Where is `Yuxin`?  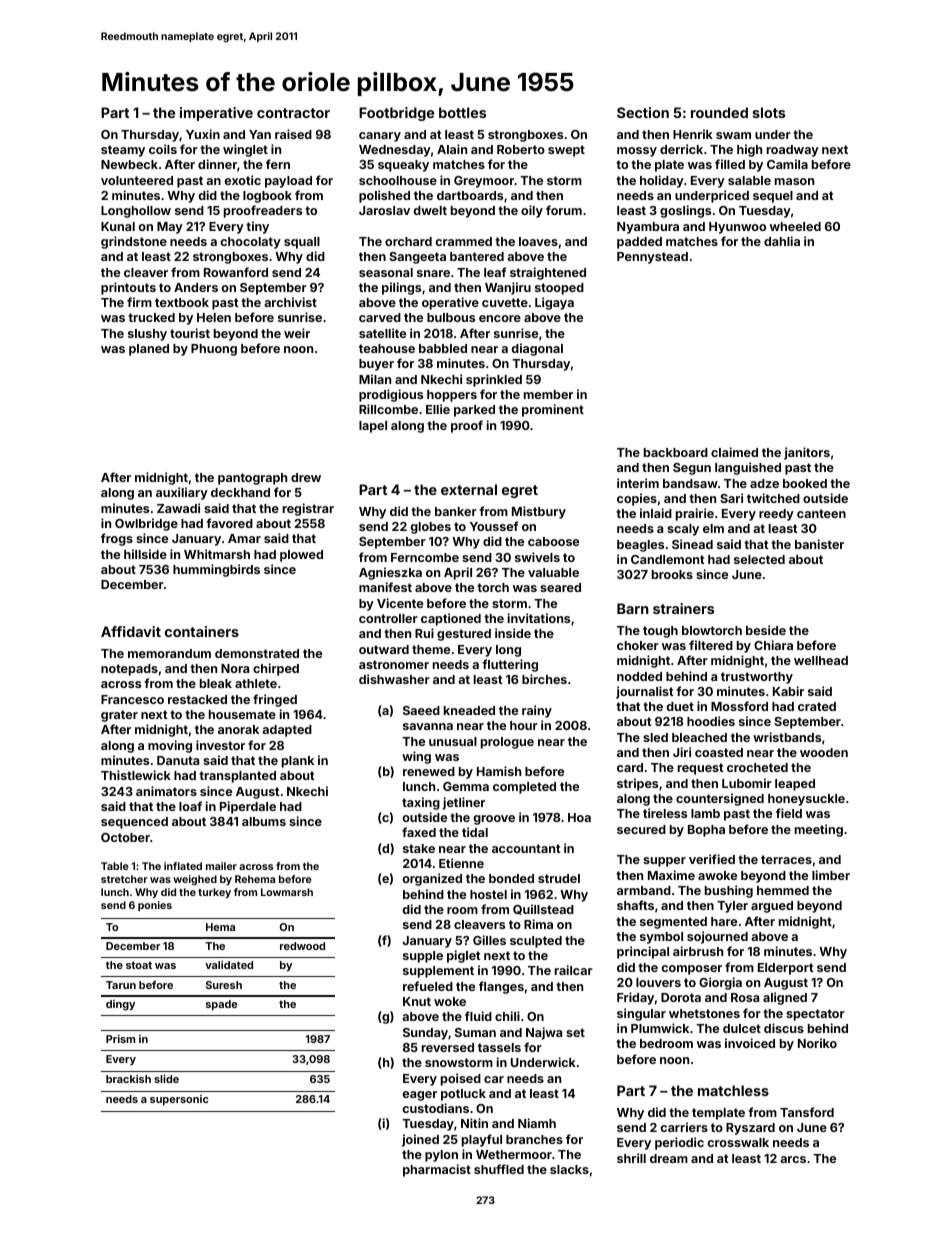 Yuxin is located at coordinates (203, 134).
